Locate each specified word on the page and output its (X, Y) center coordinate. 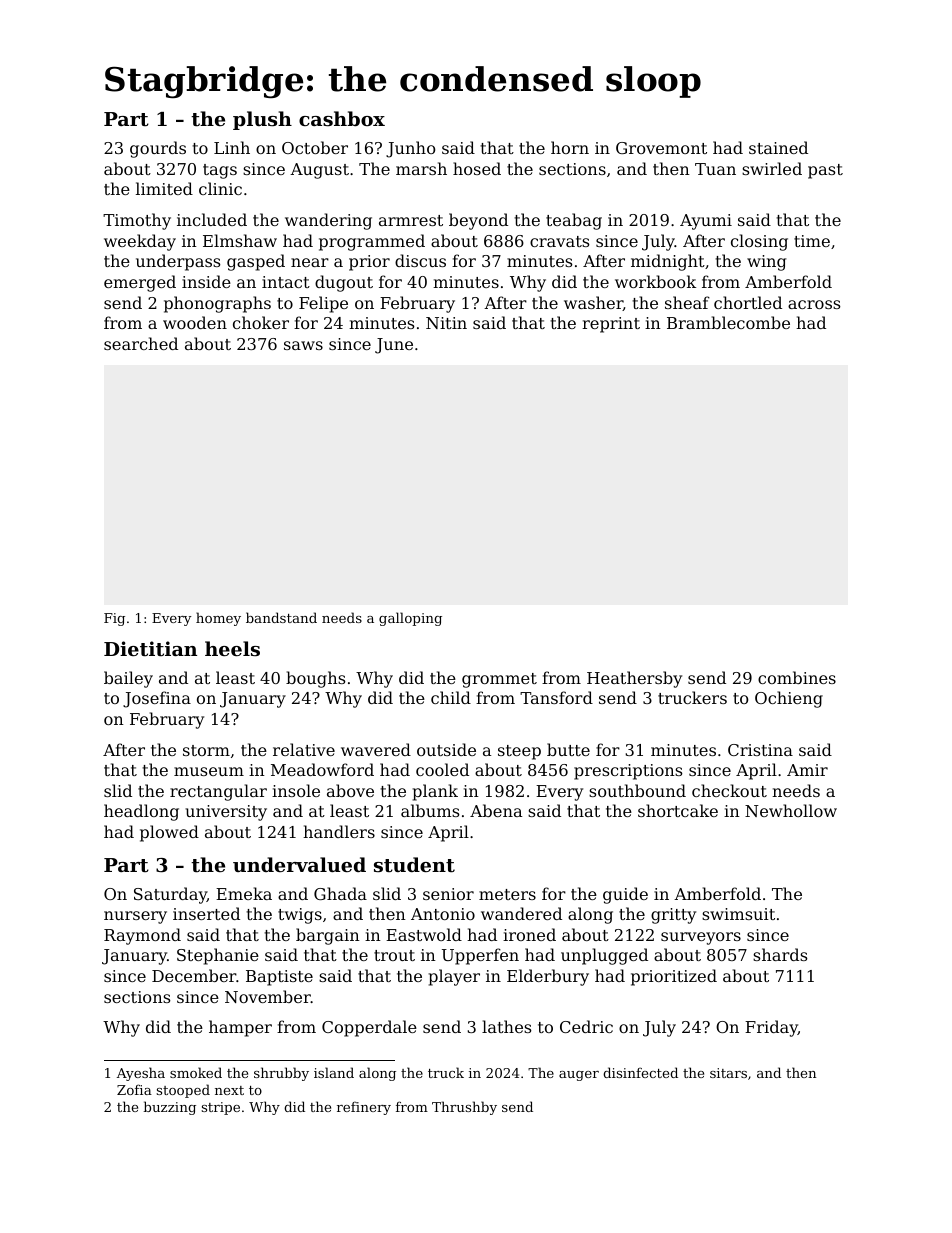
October (315, 147)
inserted (206, 913)
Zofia (134, 1089)
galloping (410, 619)
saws (303, 345)
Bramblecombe (728, 322)
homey (218, 619)
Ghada (340, 893)
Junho (410, 149)
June (394, 346)
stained (778, 147)
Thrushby (464, 1108)
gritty (673, 916)
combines (797, 677)
